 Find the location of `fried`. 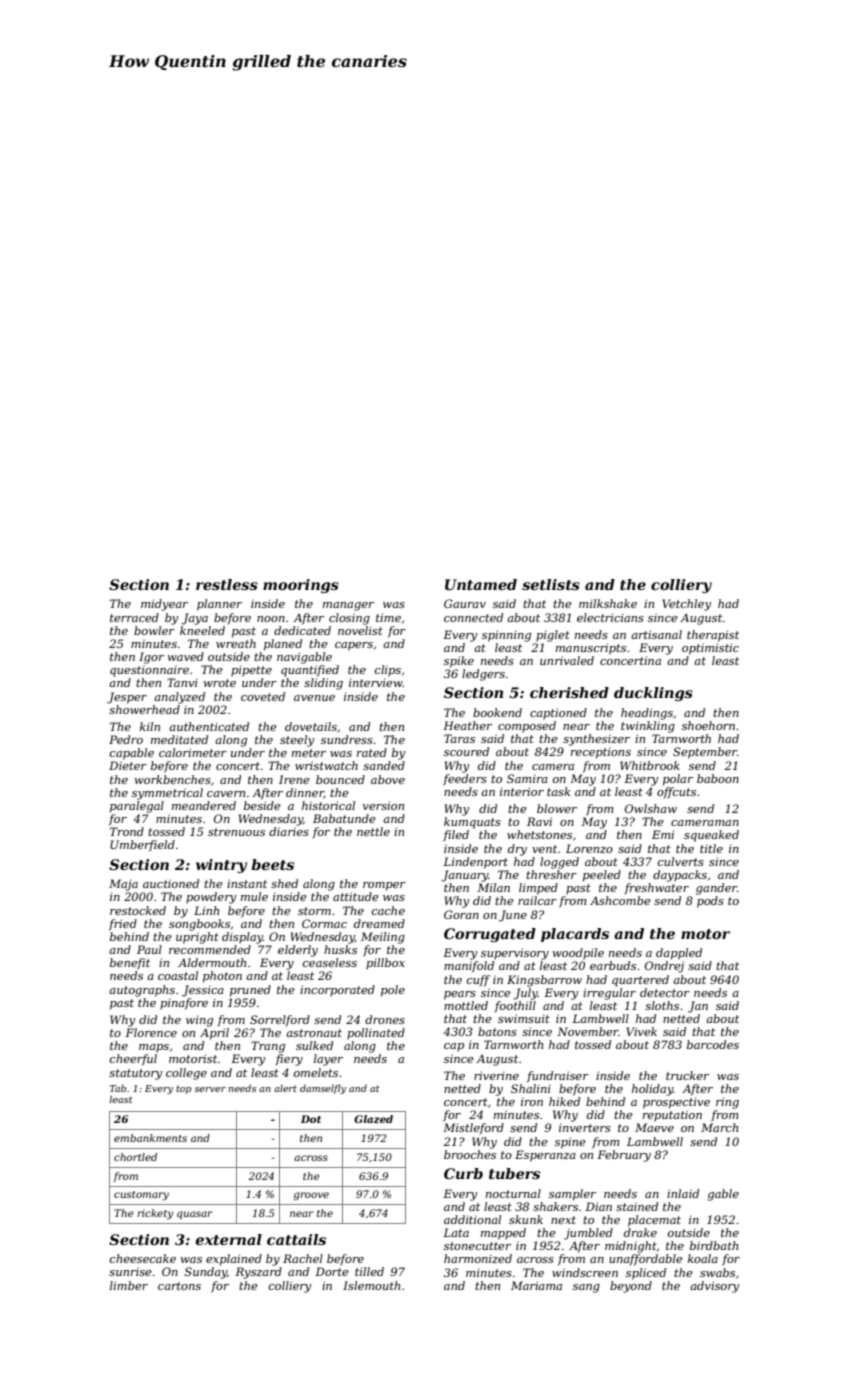

fried is located at coordinates (123, 925).
